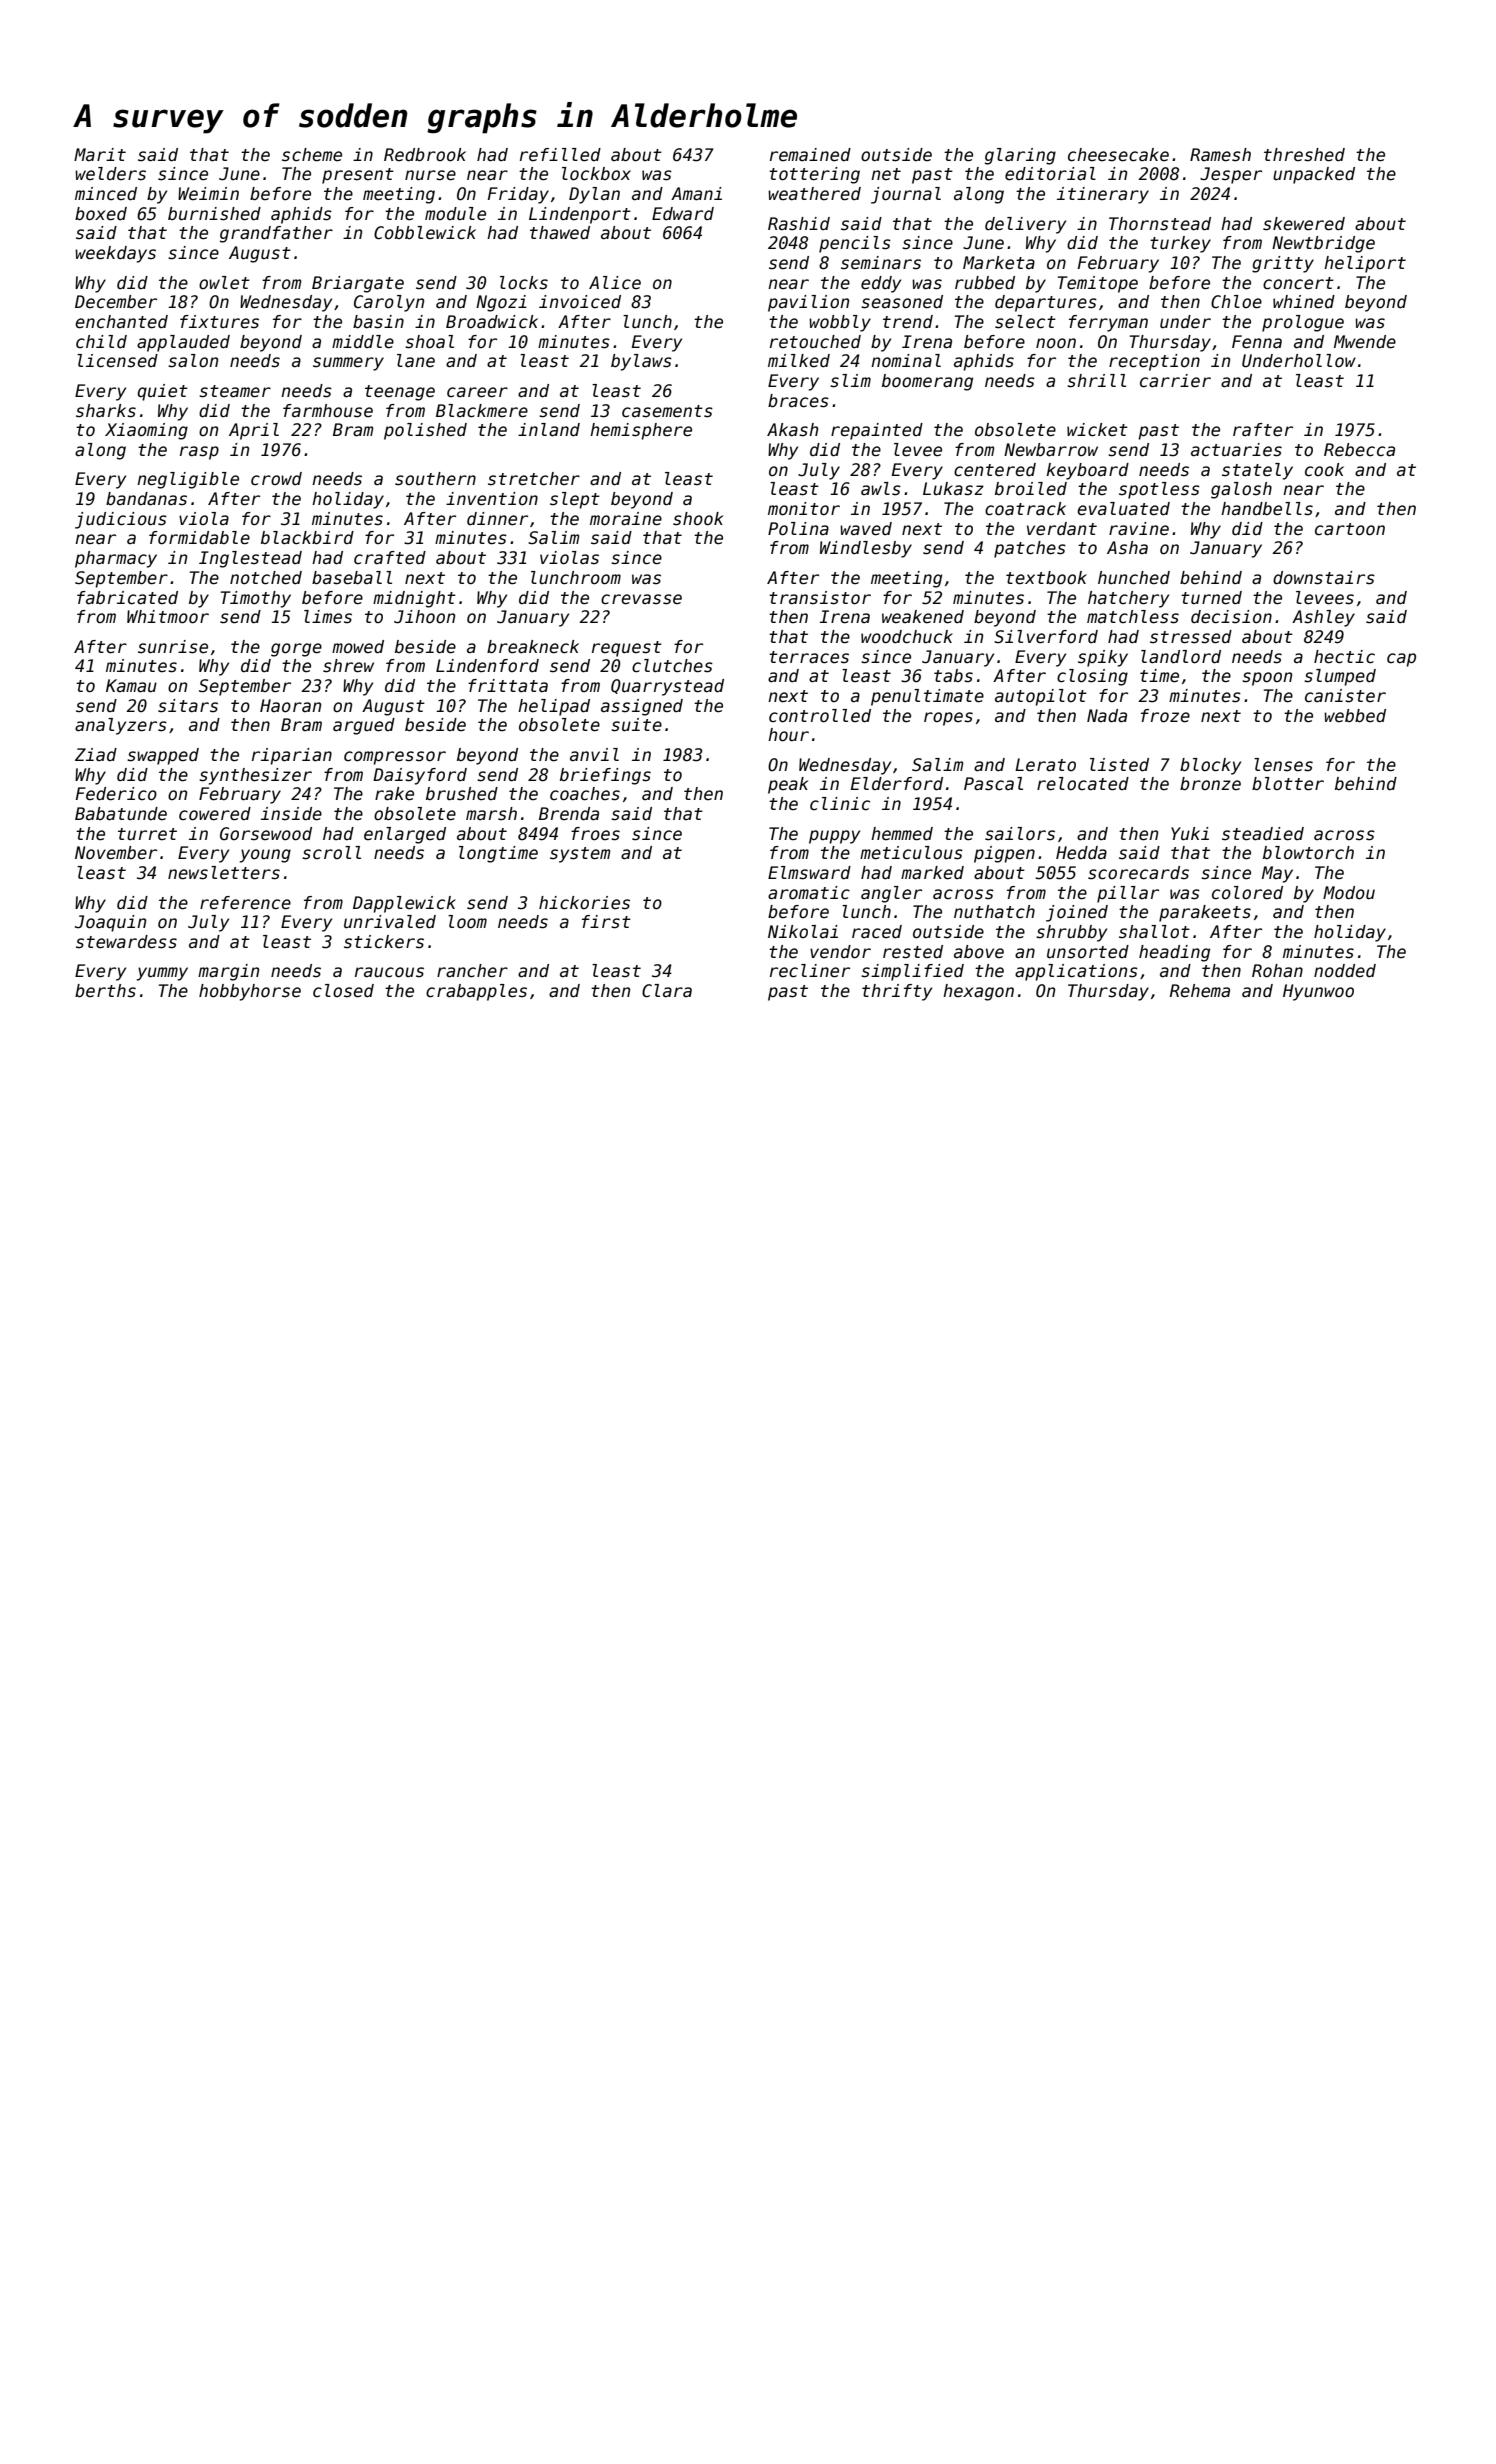 The height and width of the image is (2464, 1496). Describe the element at coordinates (809, 873) in the image. I see `Elmsward` at that location.
